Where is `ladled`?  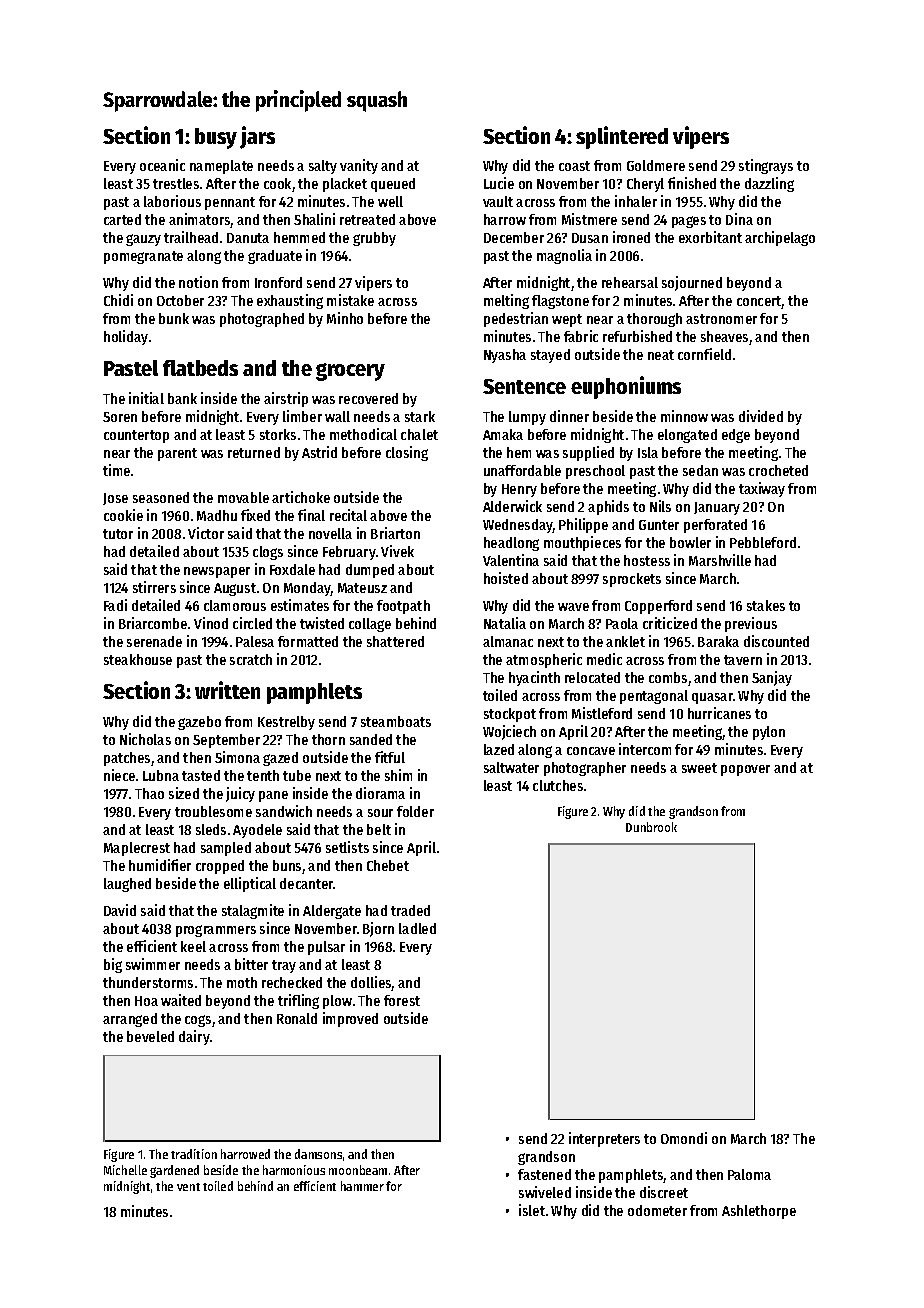
ladled is located at coordinates (417, 928).
